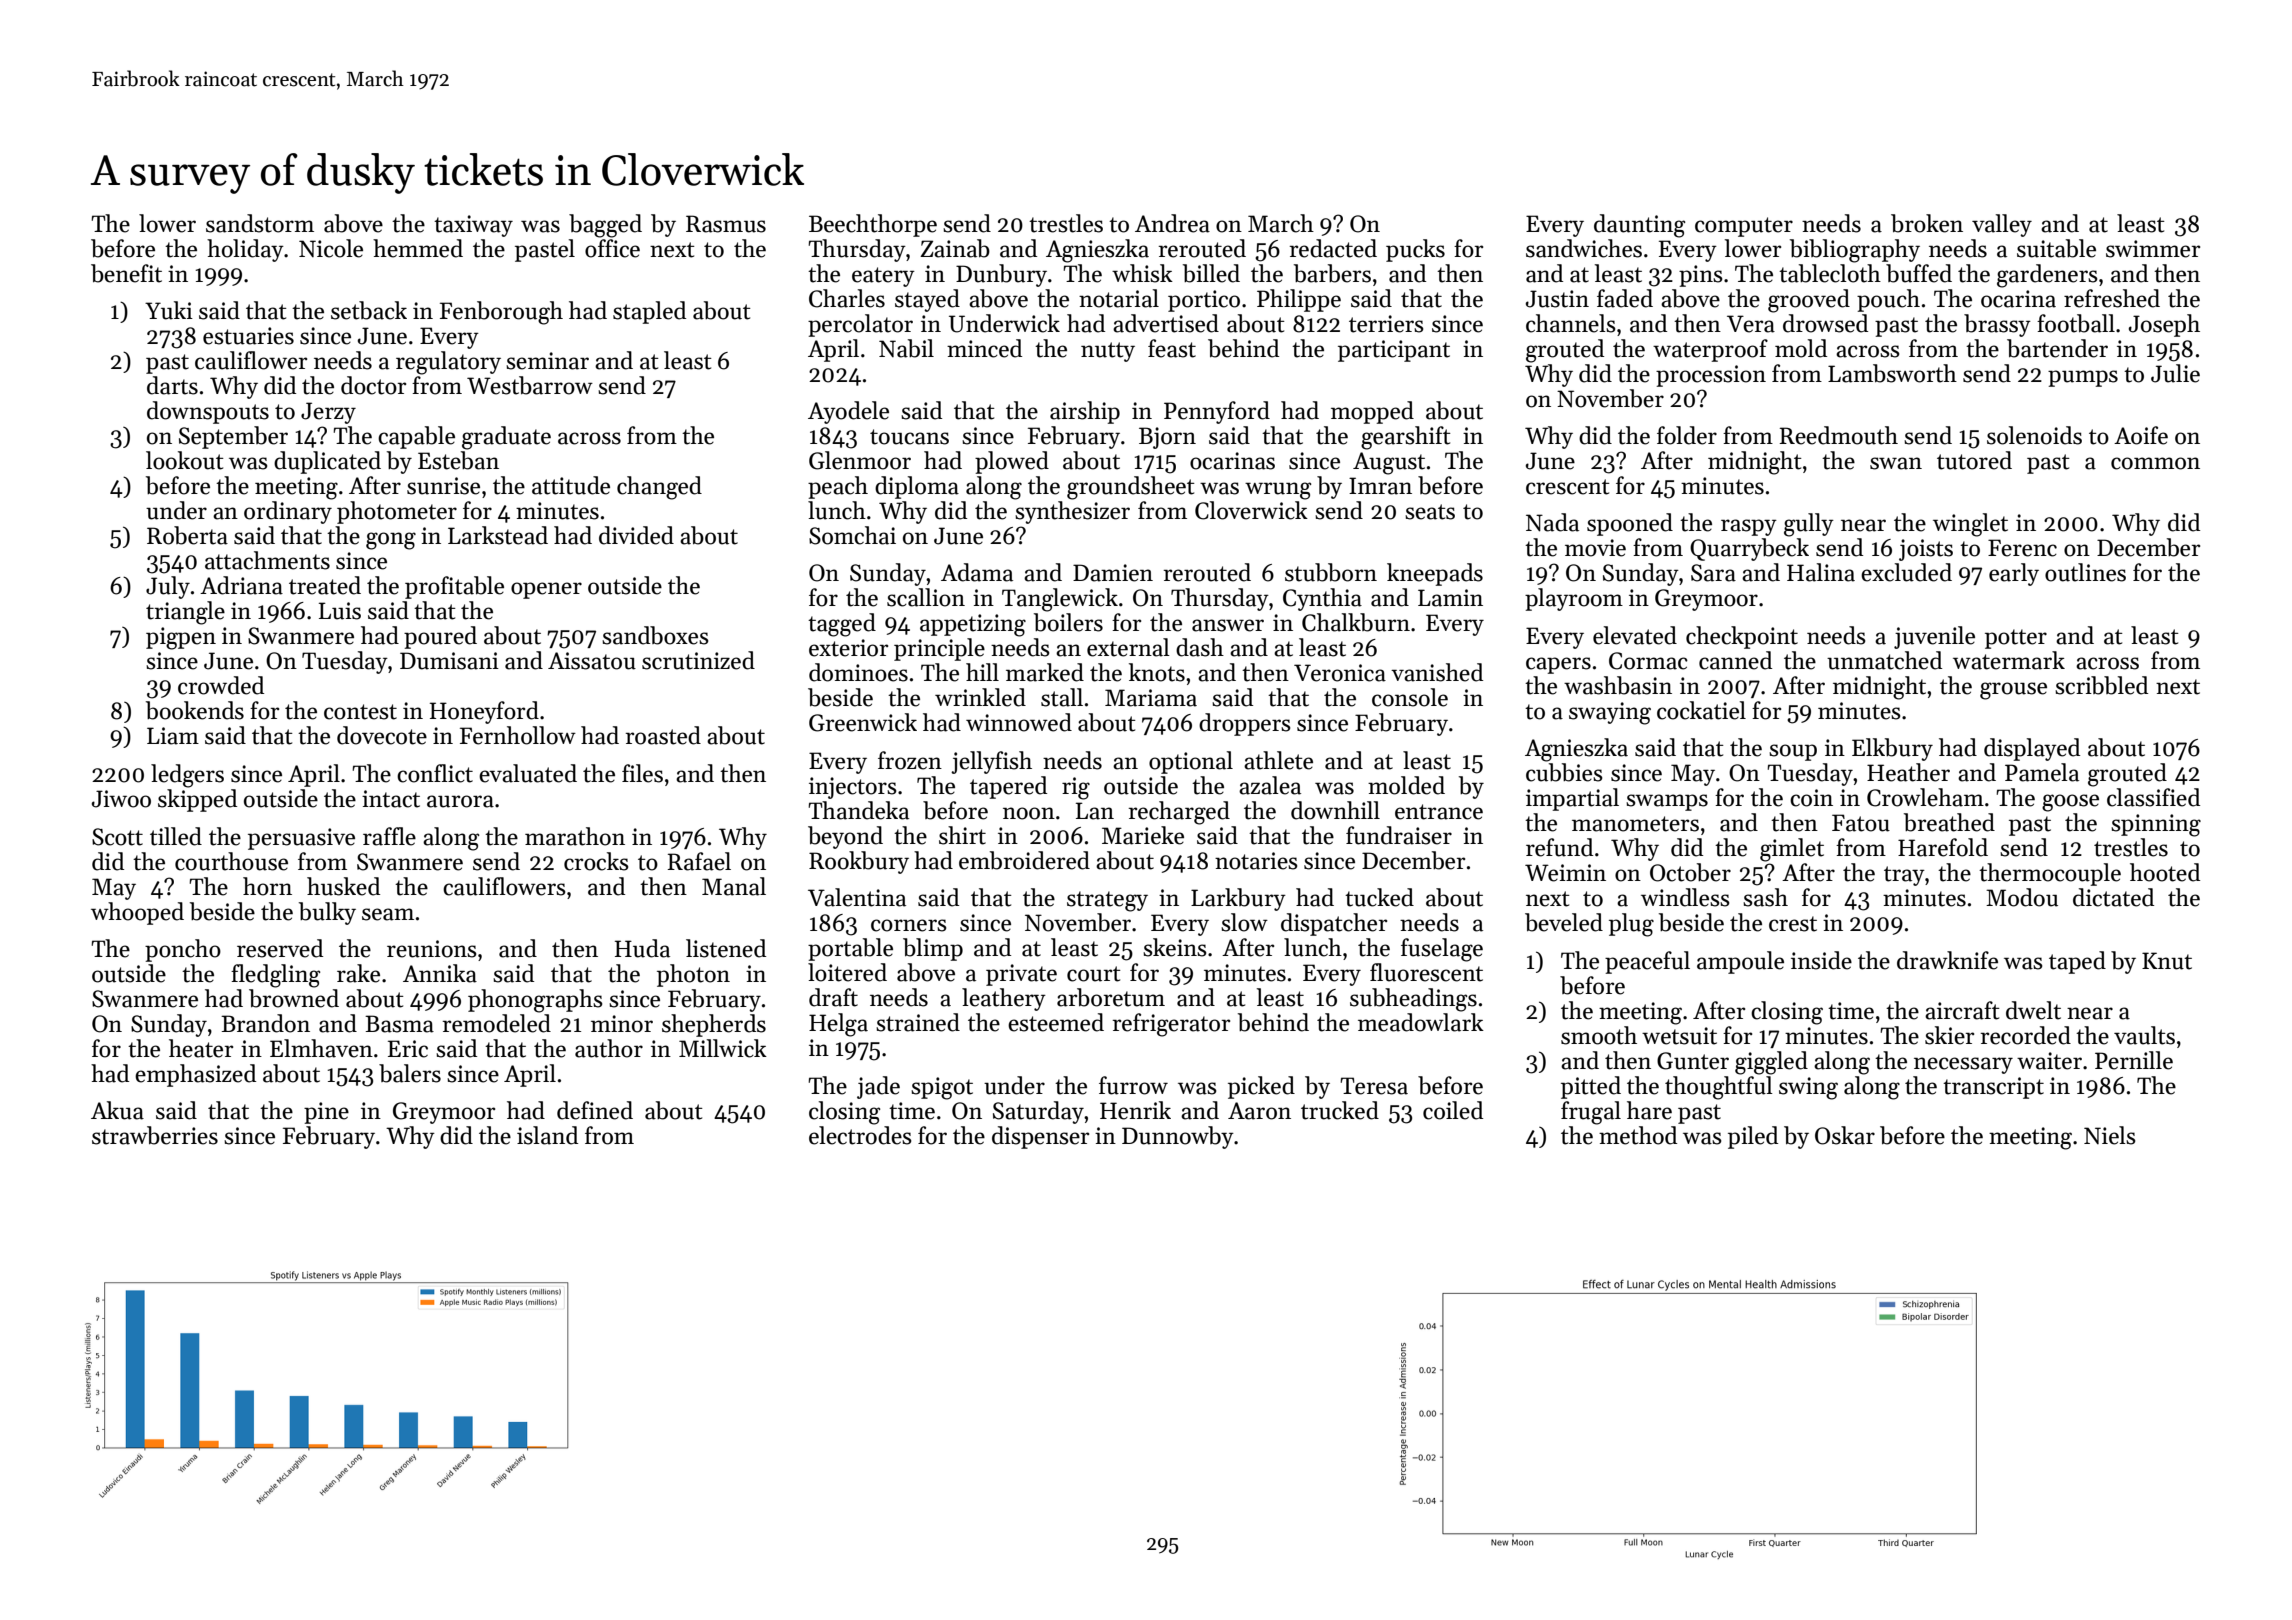  Describe the element at coordinates (1744, 227) in the screenshot. I see `computer` at that location.
